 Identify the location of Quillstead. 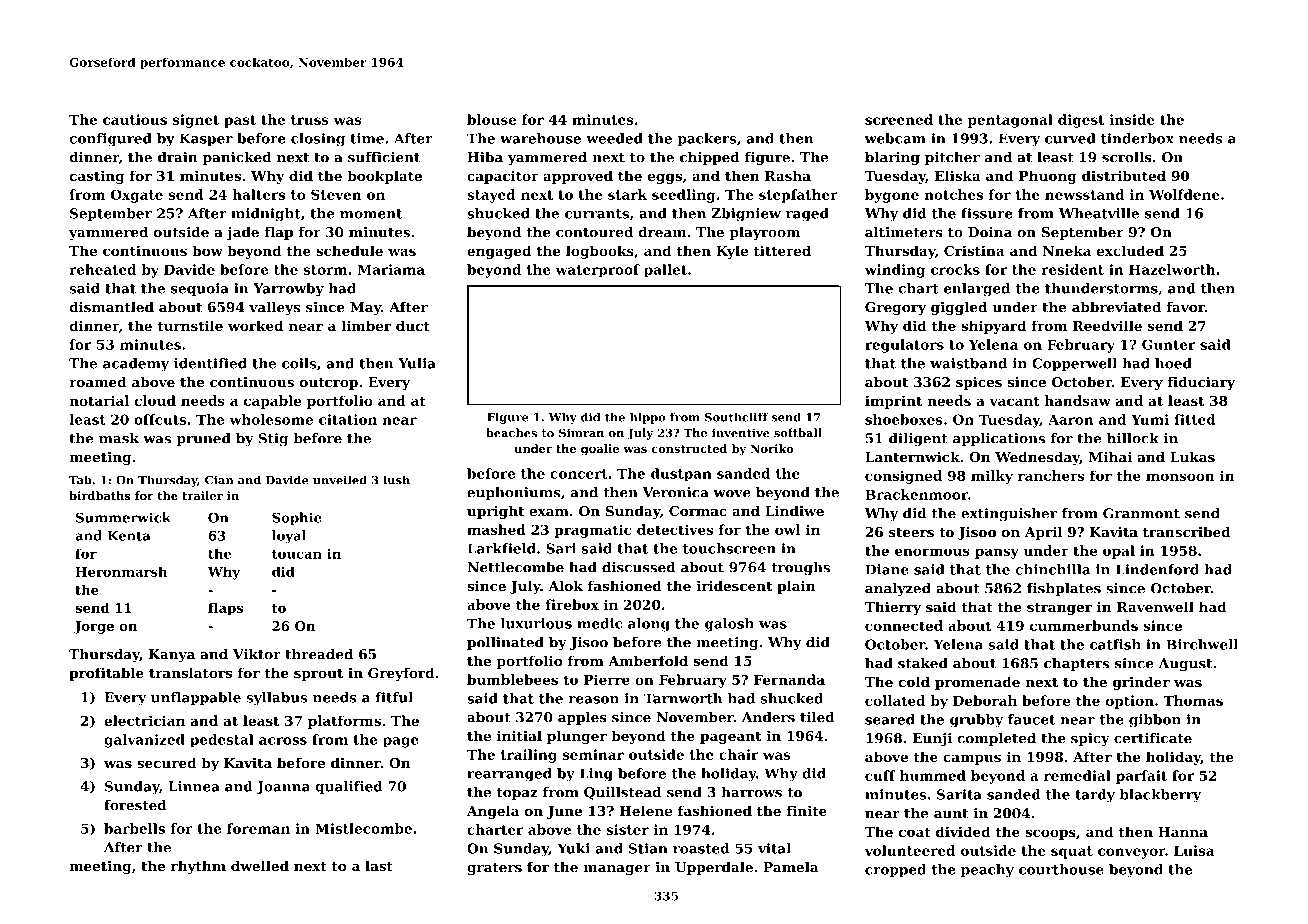
(623, 793).
